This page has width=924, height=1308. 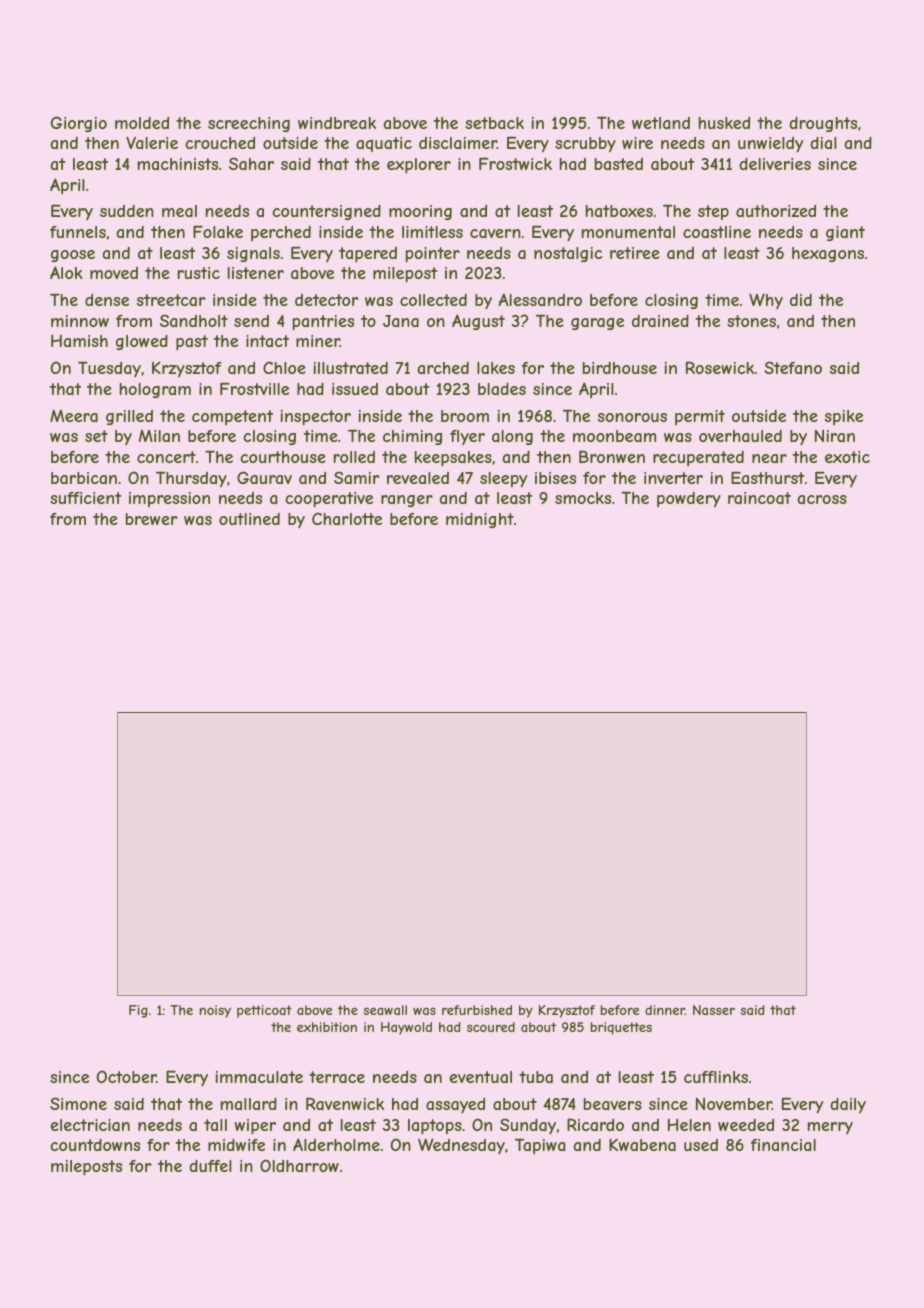 I want to click on seawall, so click(x=385, y=1010).
